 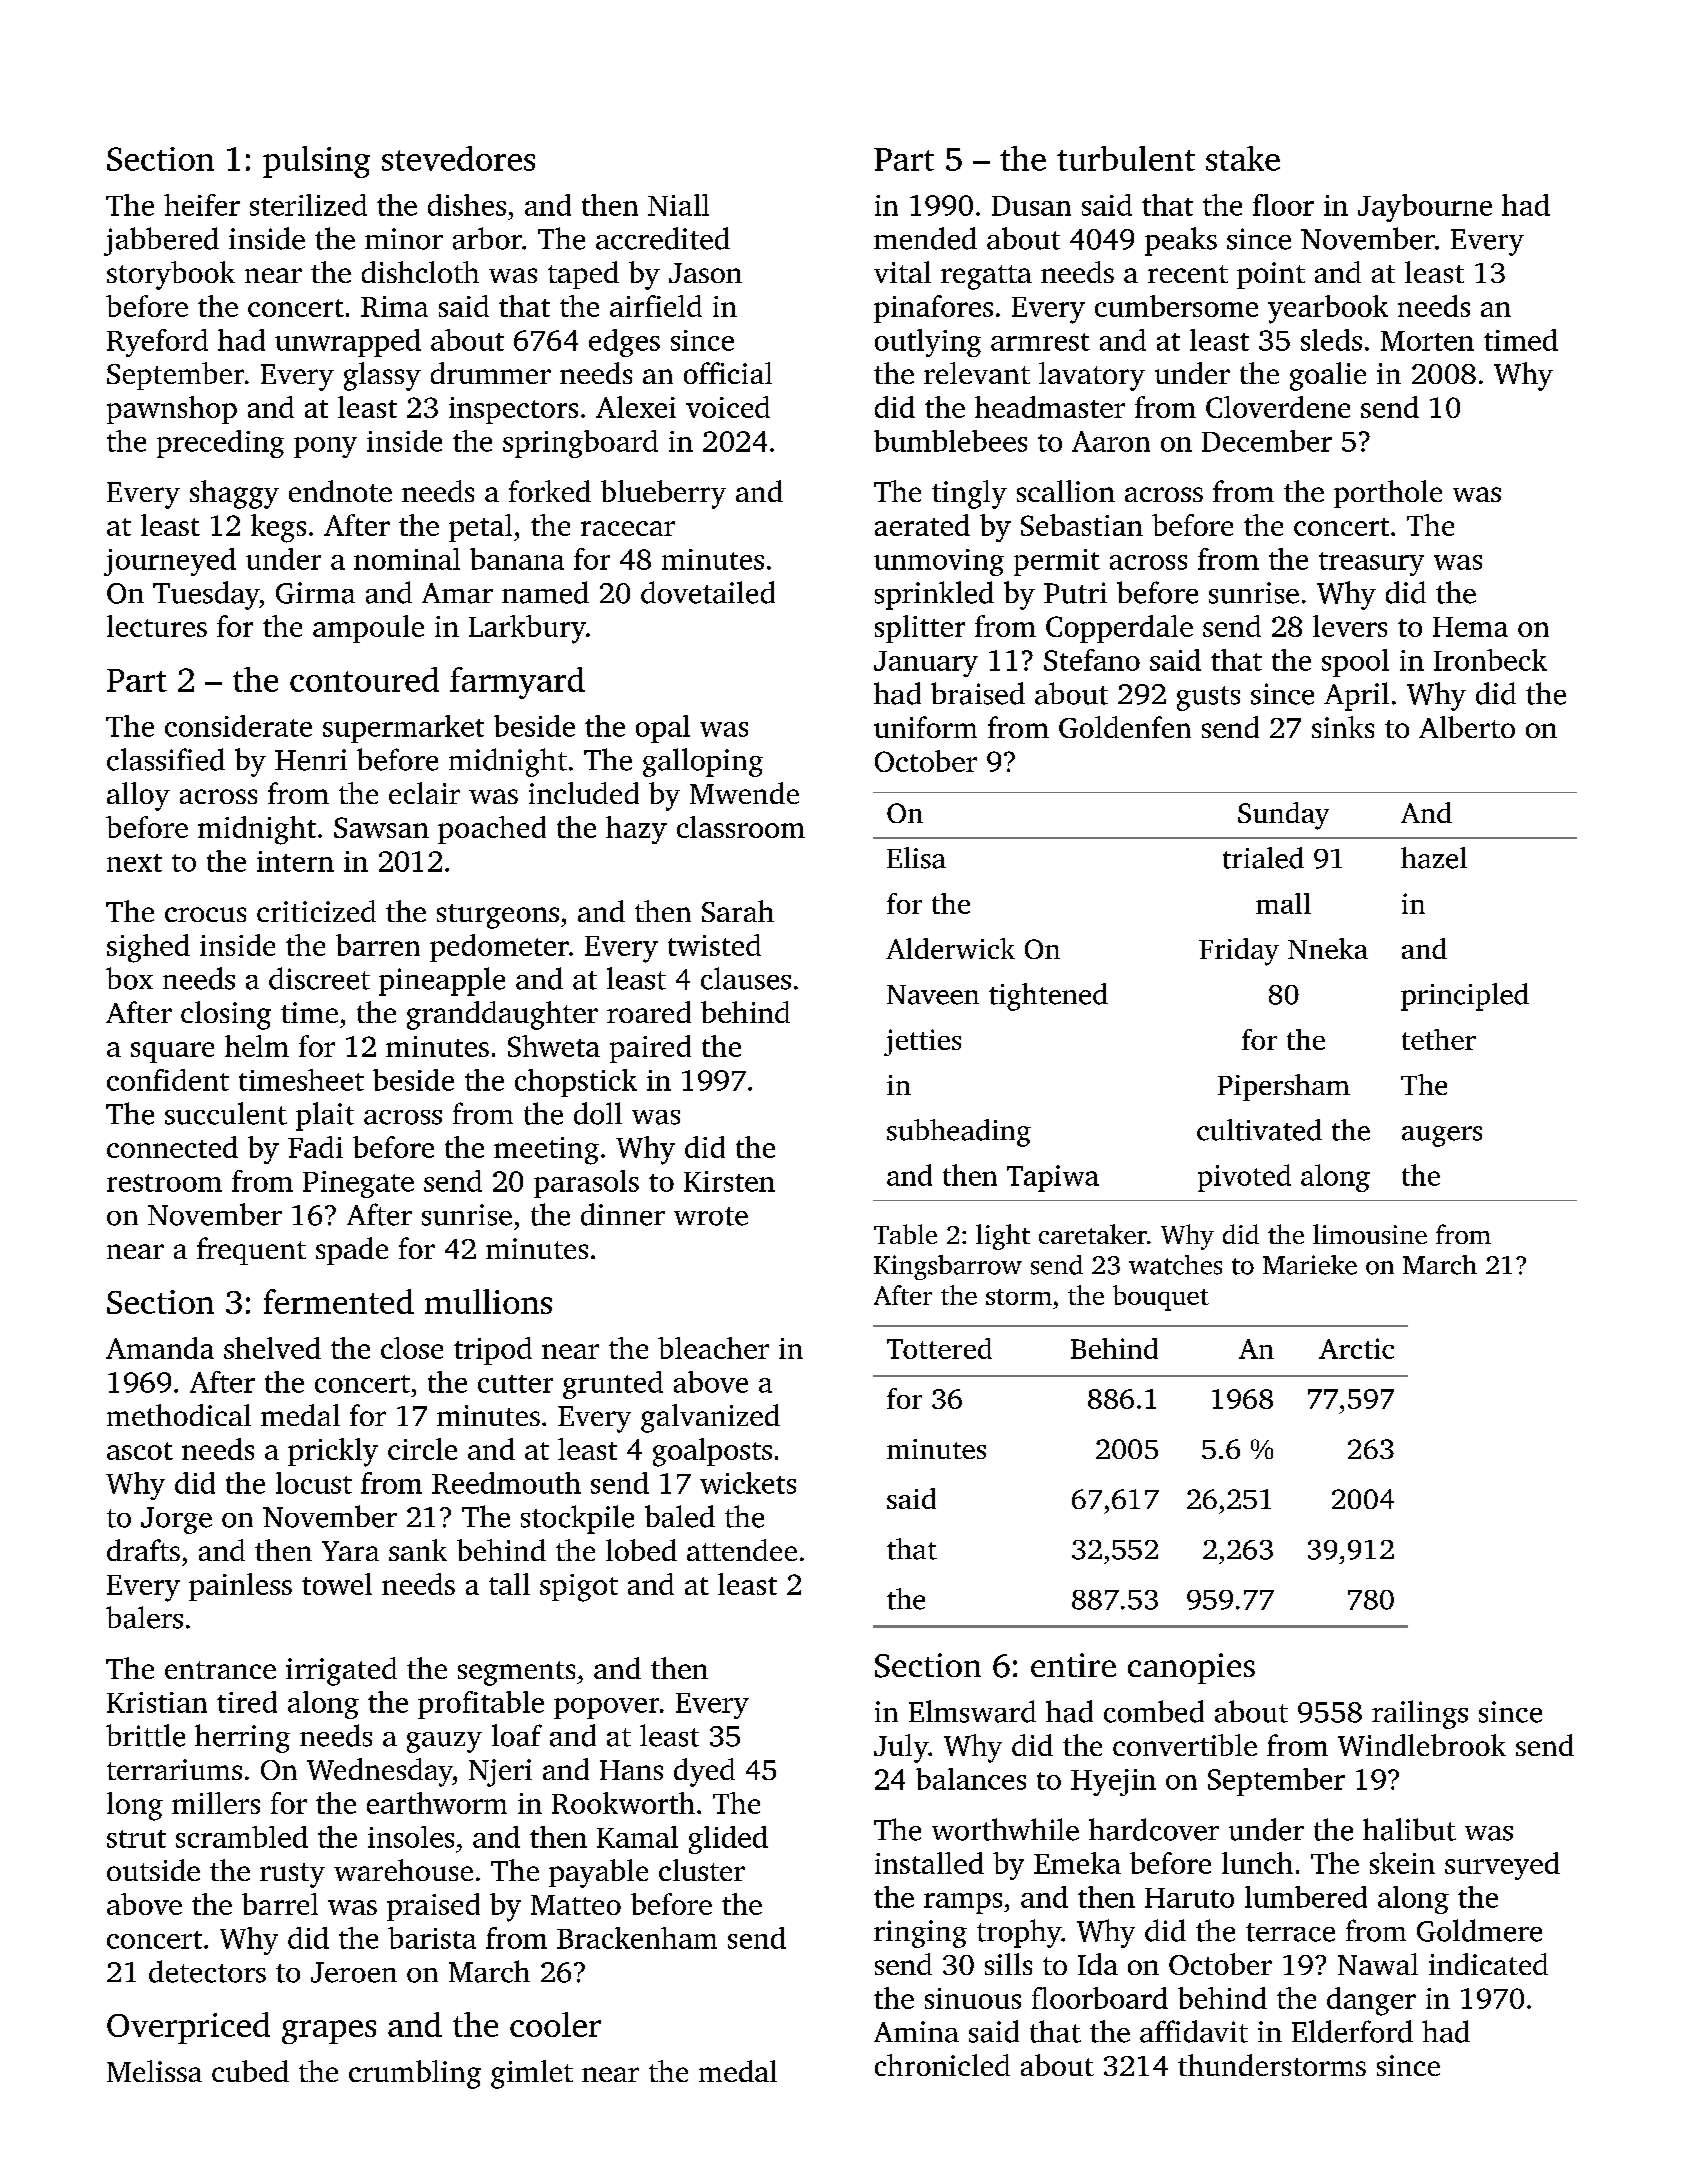 I want to click on circle, so click(x=422, y=1449).
